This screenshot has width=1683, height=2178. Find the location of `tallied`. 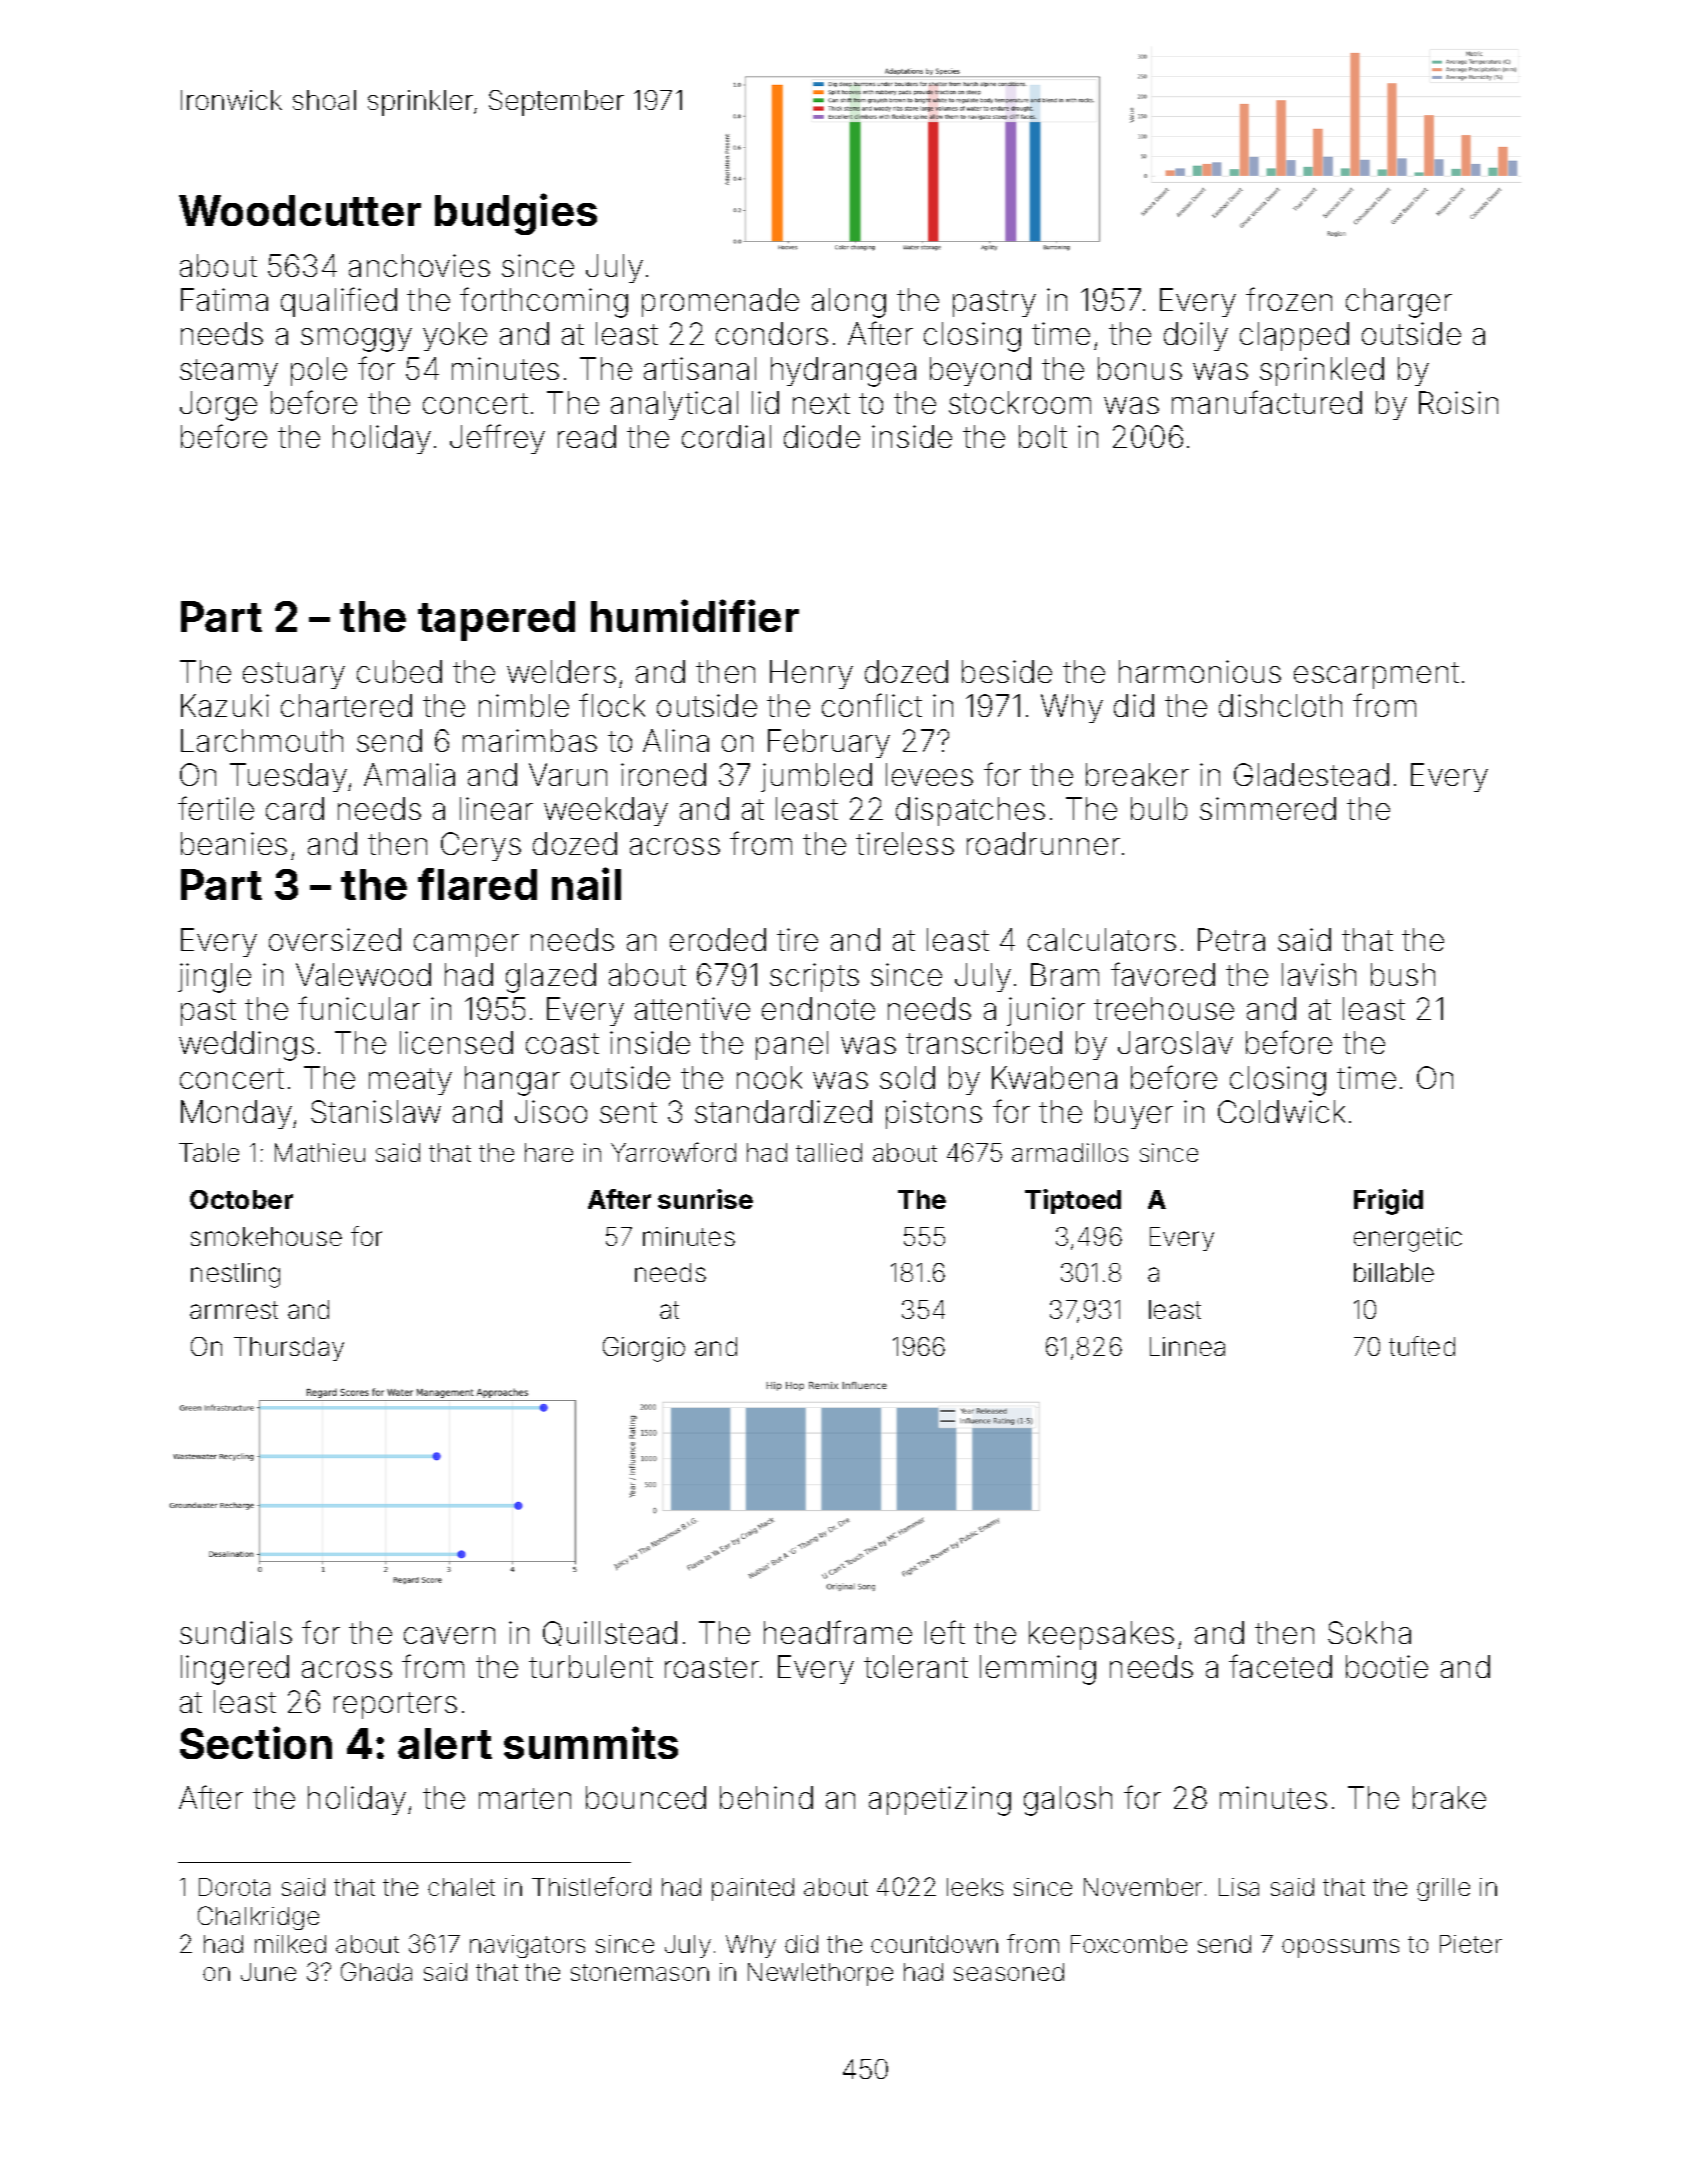

tallied is located at coordinates (829, 1152).
